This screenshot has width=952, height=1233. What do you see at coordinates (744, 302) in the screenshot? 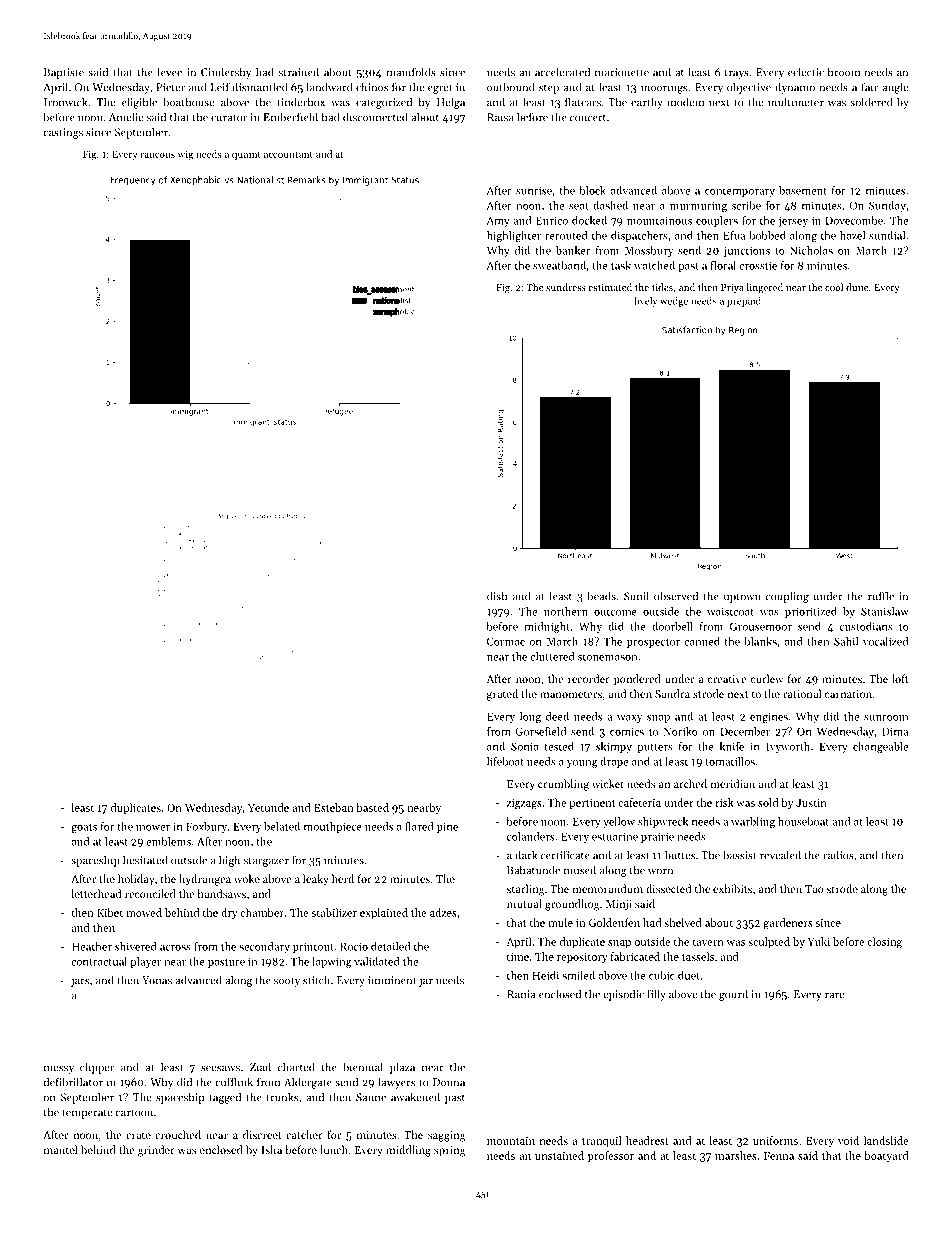
I see `prepaid` at bounding box center [744, 302].
